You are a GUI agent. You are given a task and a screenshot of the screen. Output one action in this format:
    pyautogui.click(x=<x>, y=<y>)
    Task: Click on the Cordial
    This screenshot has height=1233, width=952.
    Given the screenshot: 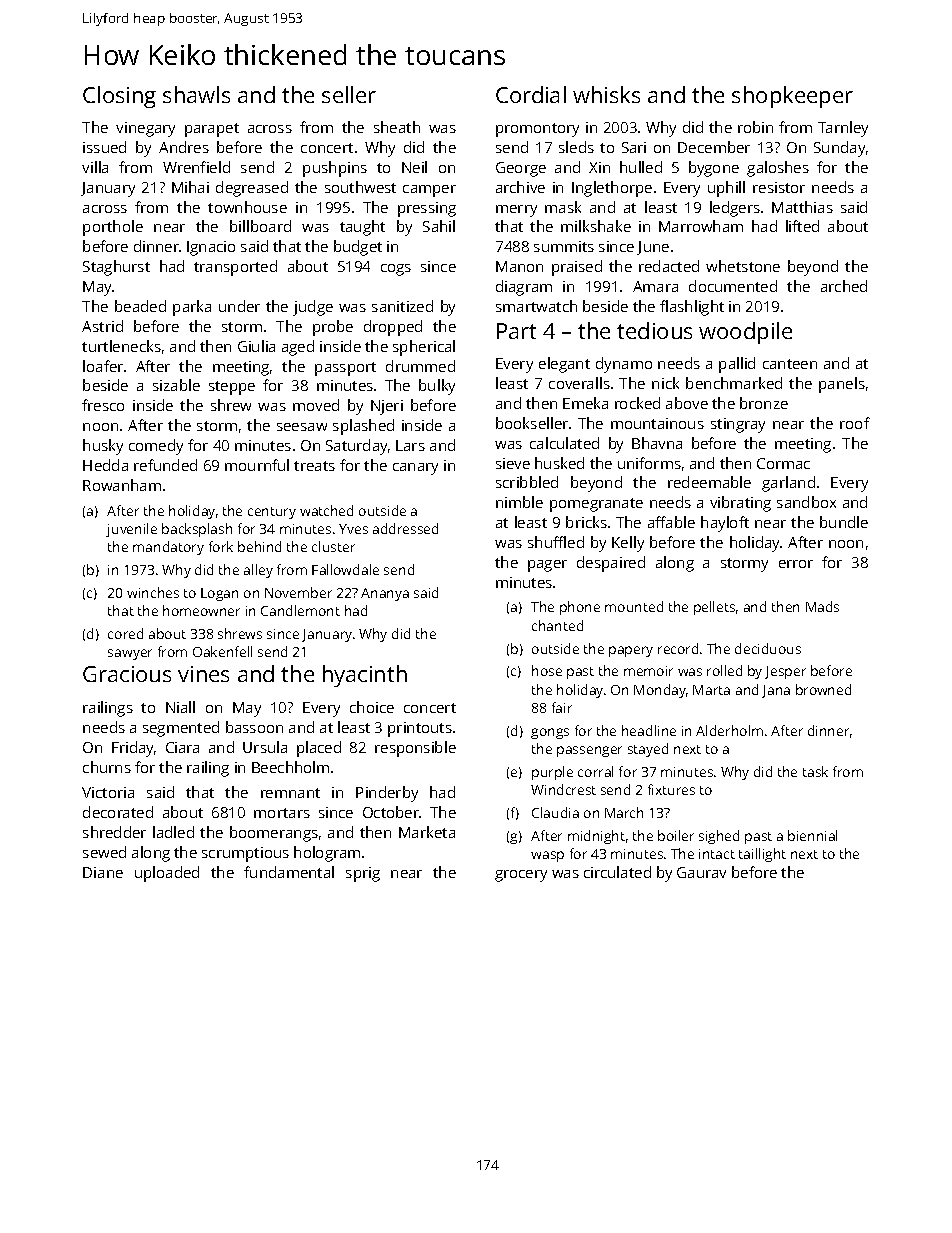 What is the action you would take?
    pyautogui.click(x=531, y=94)
